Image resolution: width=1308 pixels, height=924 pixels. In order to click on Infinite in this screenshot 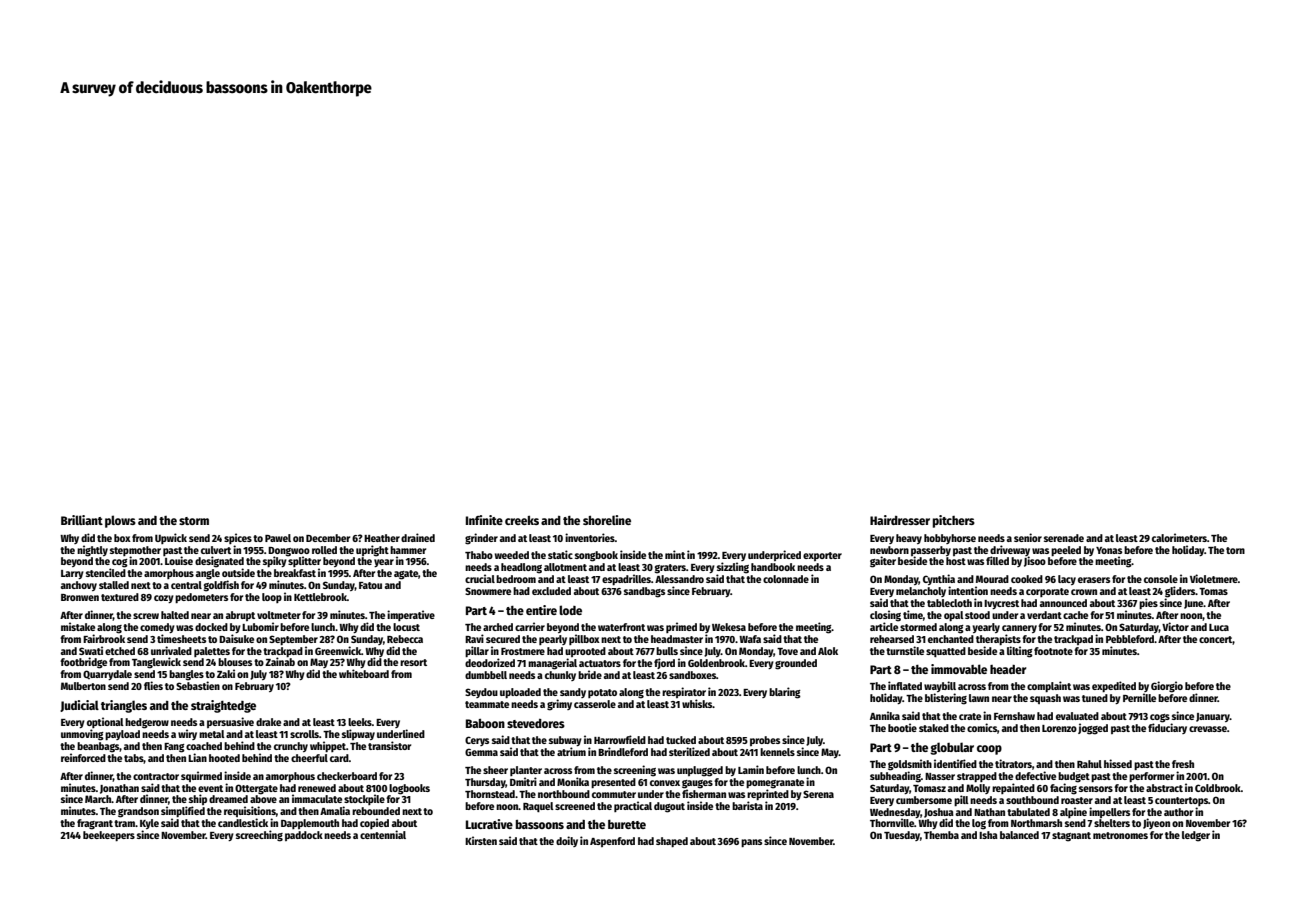, I will do `click(484, 520)`.
